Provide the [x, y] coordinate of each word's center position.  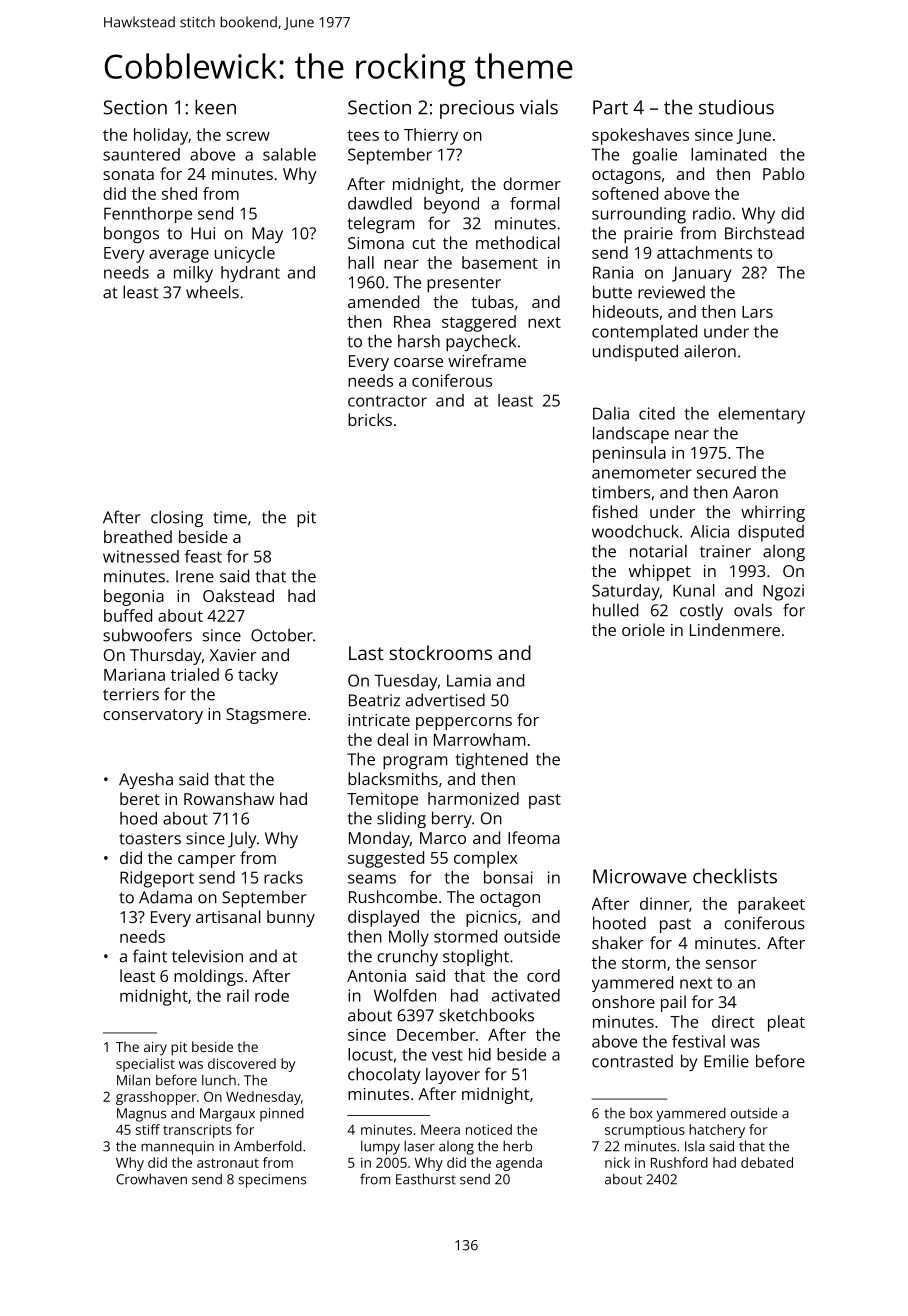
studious [736, 107]
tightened [492, 760]
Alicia [710, 531]
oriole [643, 629]
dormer [532, 183]
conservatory [153, 716]
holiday [161, 136]
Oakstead [238, 595]
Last [366, 653]
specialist [145, 1065]
